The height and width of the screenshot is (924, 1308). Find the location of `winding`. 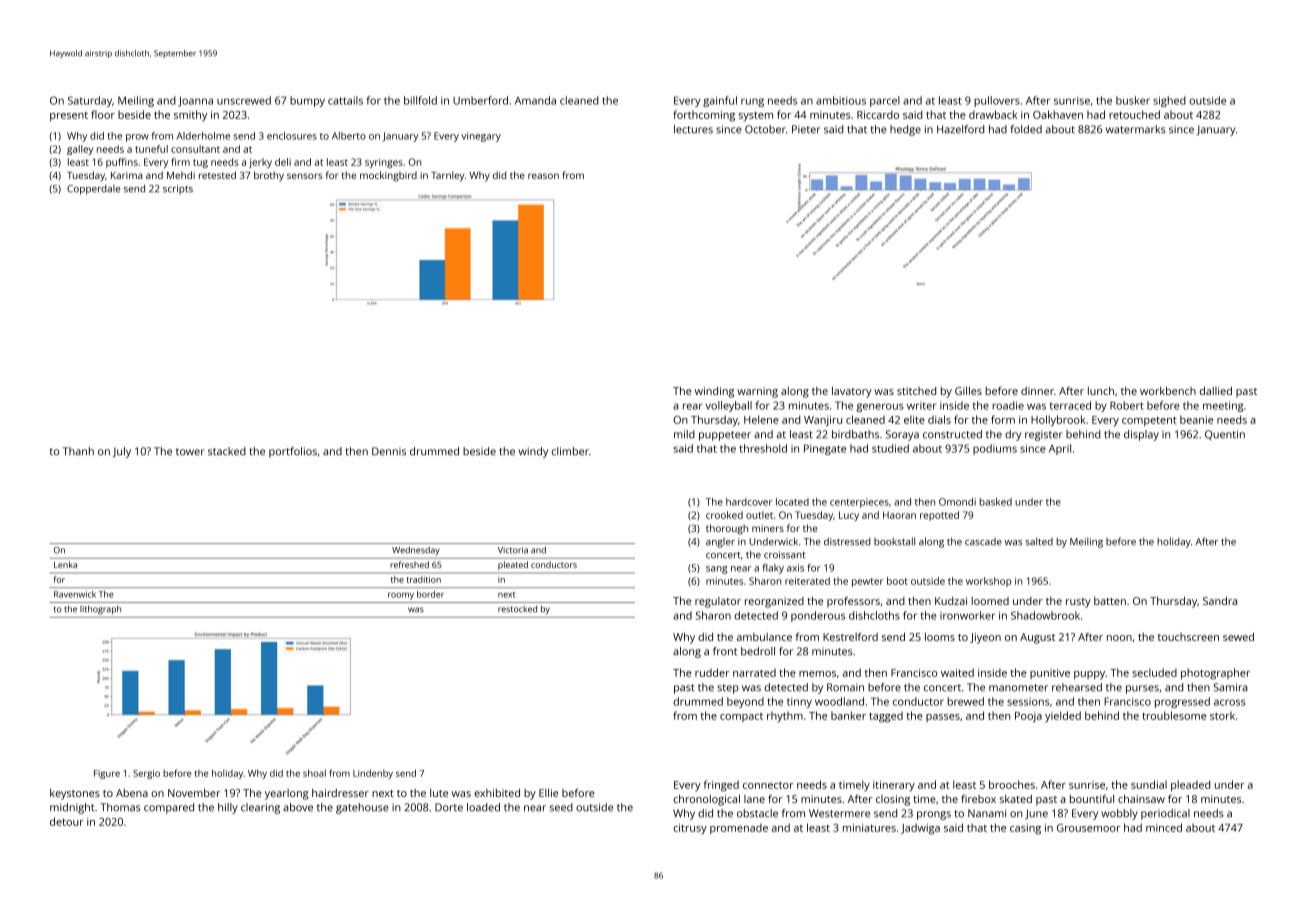

winding is located at coordinates (714, 392).
